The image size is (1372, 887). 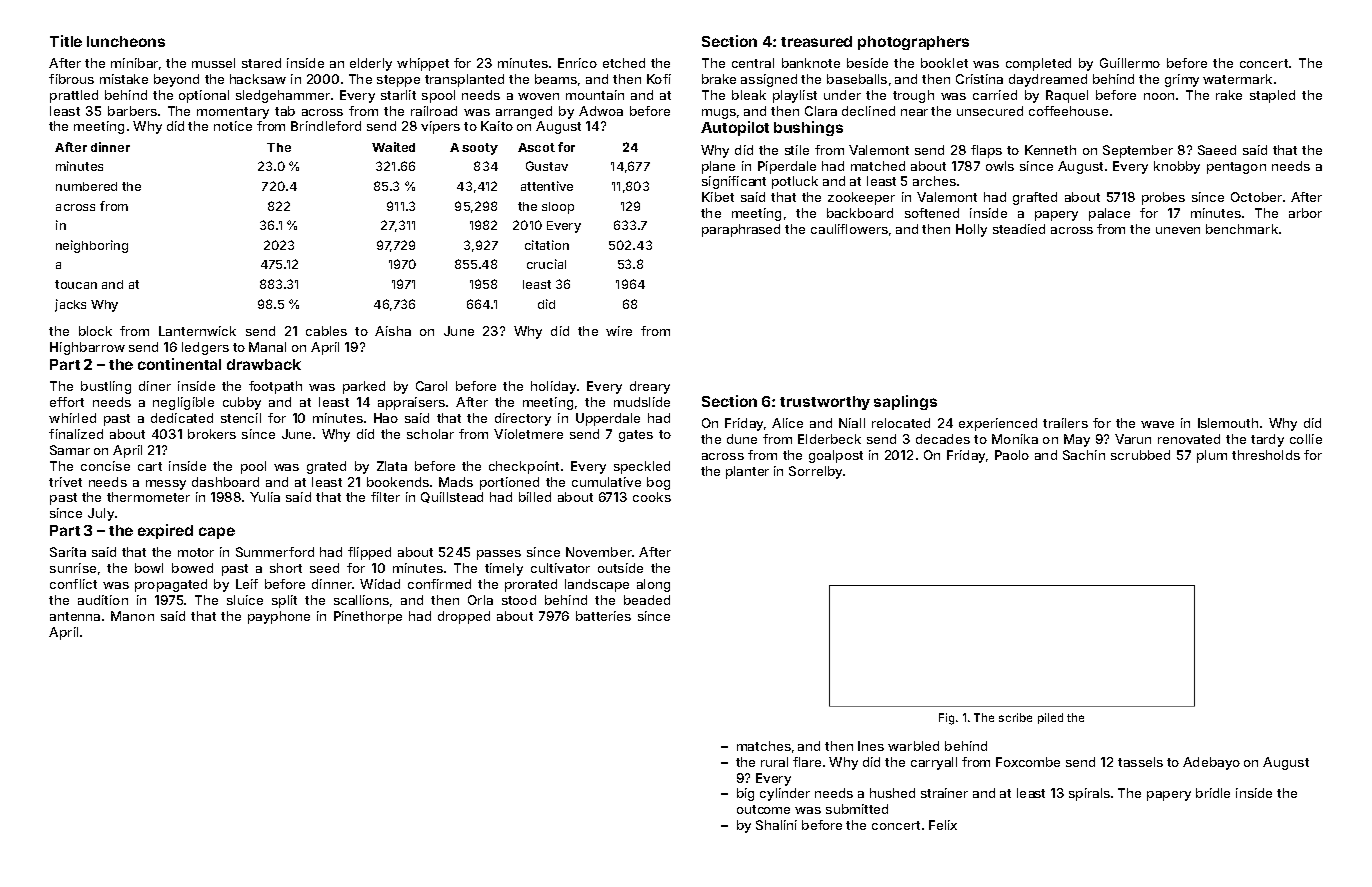 What do you see at coordinates (795, 182) in the screenshot?
I see `potluck` at bounding box center [795, 182].
